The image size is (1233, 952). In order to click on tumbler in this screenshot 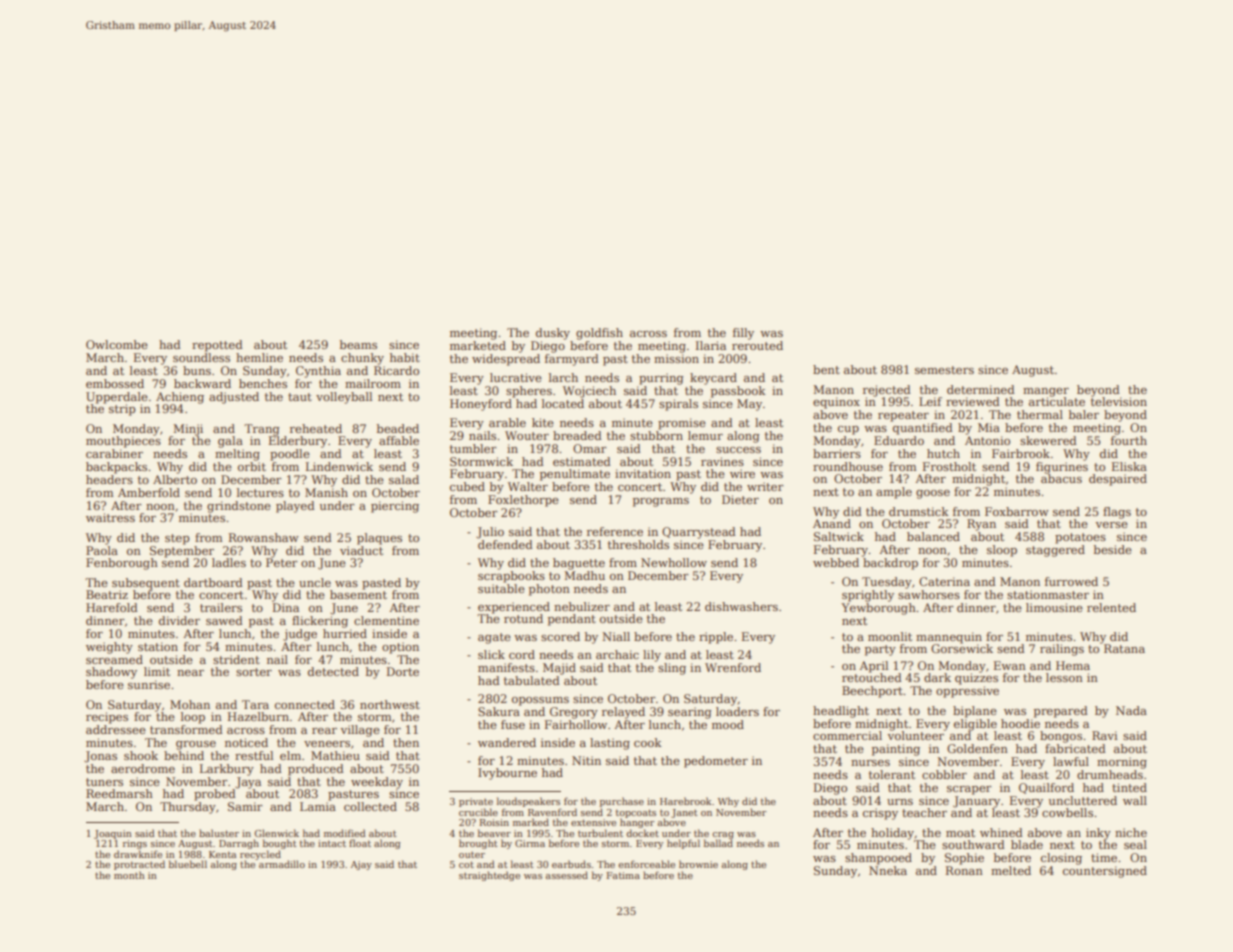, I will do `click(473, 448)`.
